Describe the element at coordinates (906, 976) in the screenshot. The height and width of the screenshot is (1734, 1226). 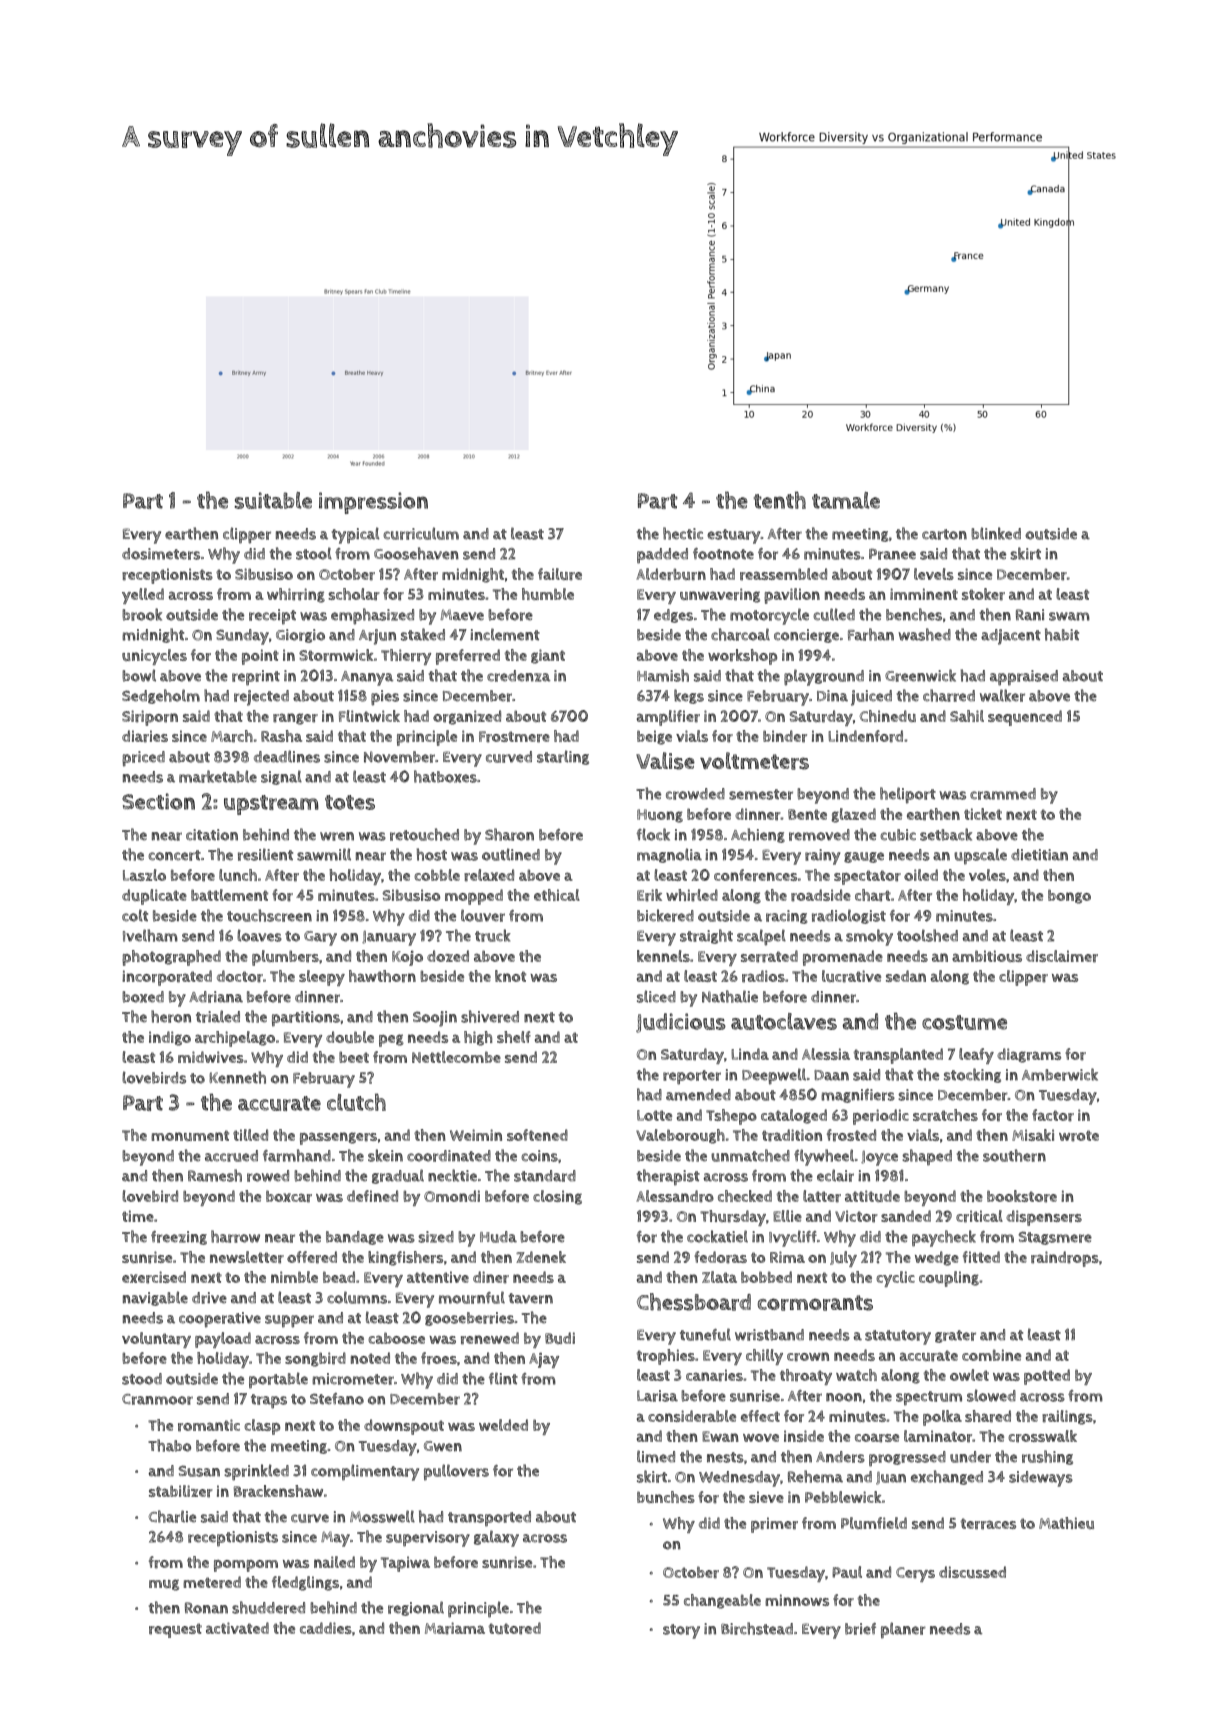
I see `sedan` at that location.
